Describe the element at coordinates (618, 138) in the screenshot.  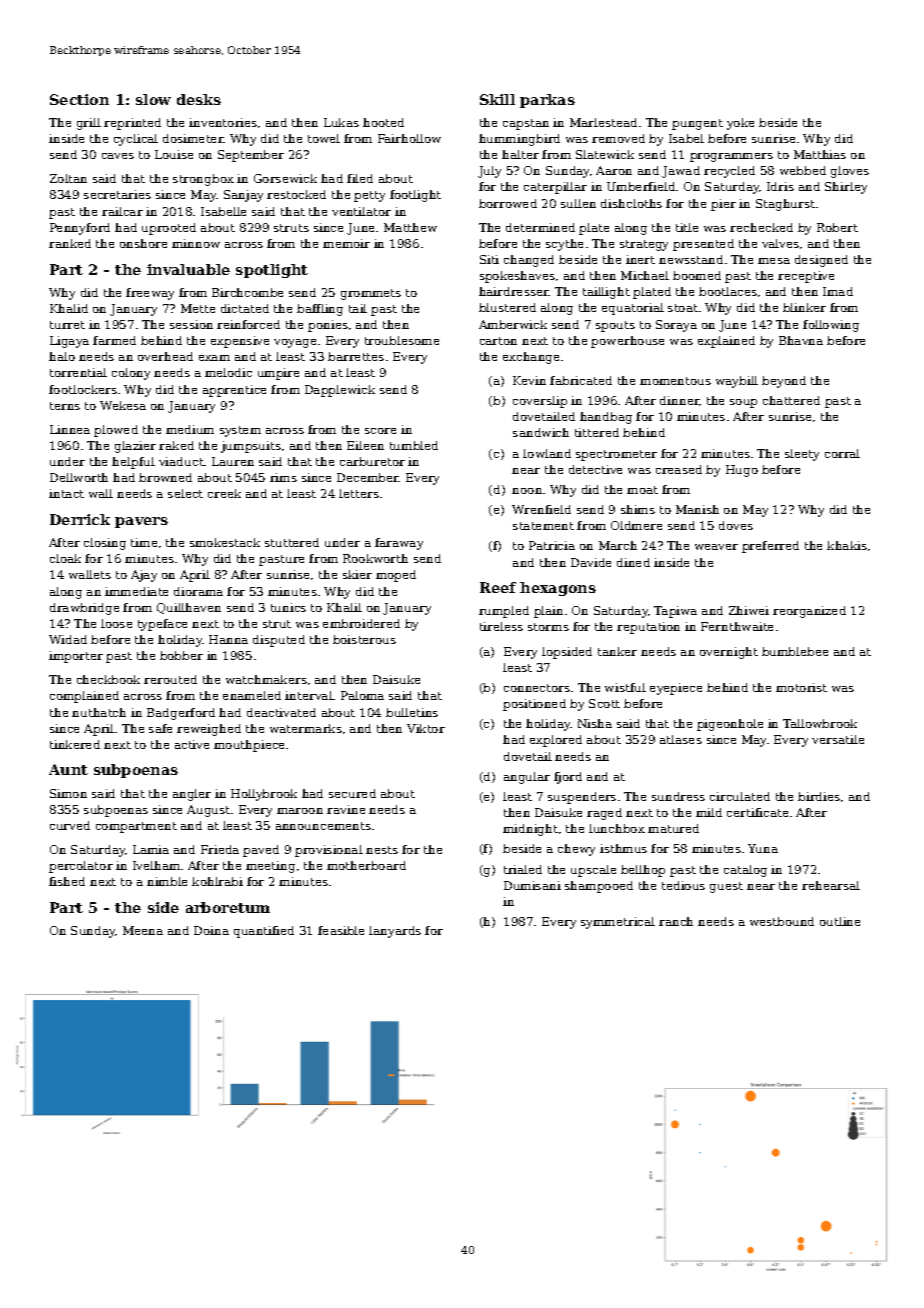
I see `removed` at that location.
